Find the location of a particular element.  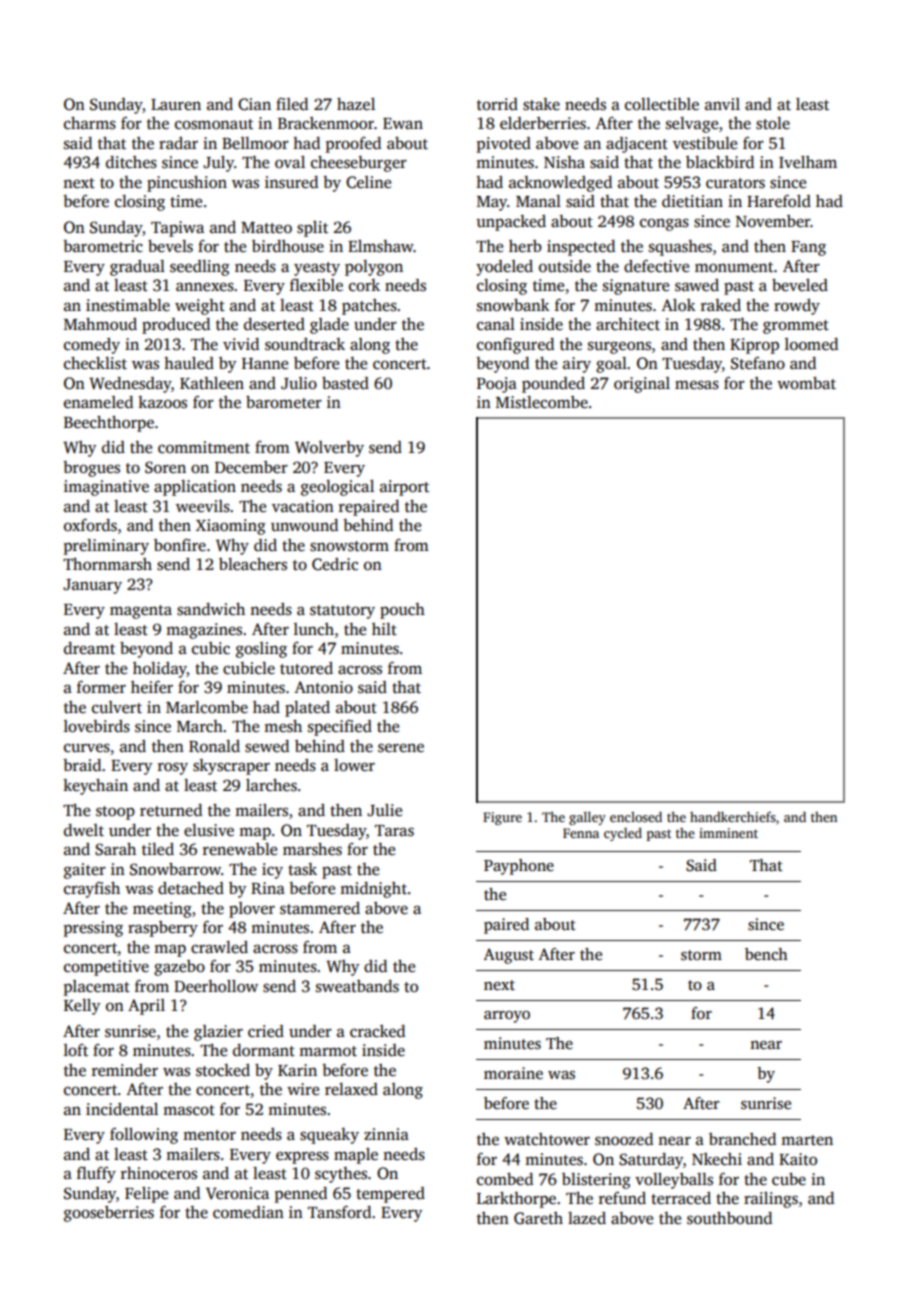

basted is located at coordinates (345, 383).
